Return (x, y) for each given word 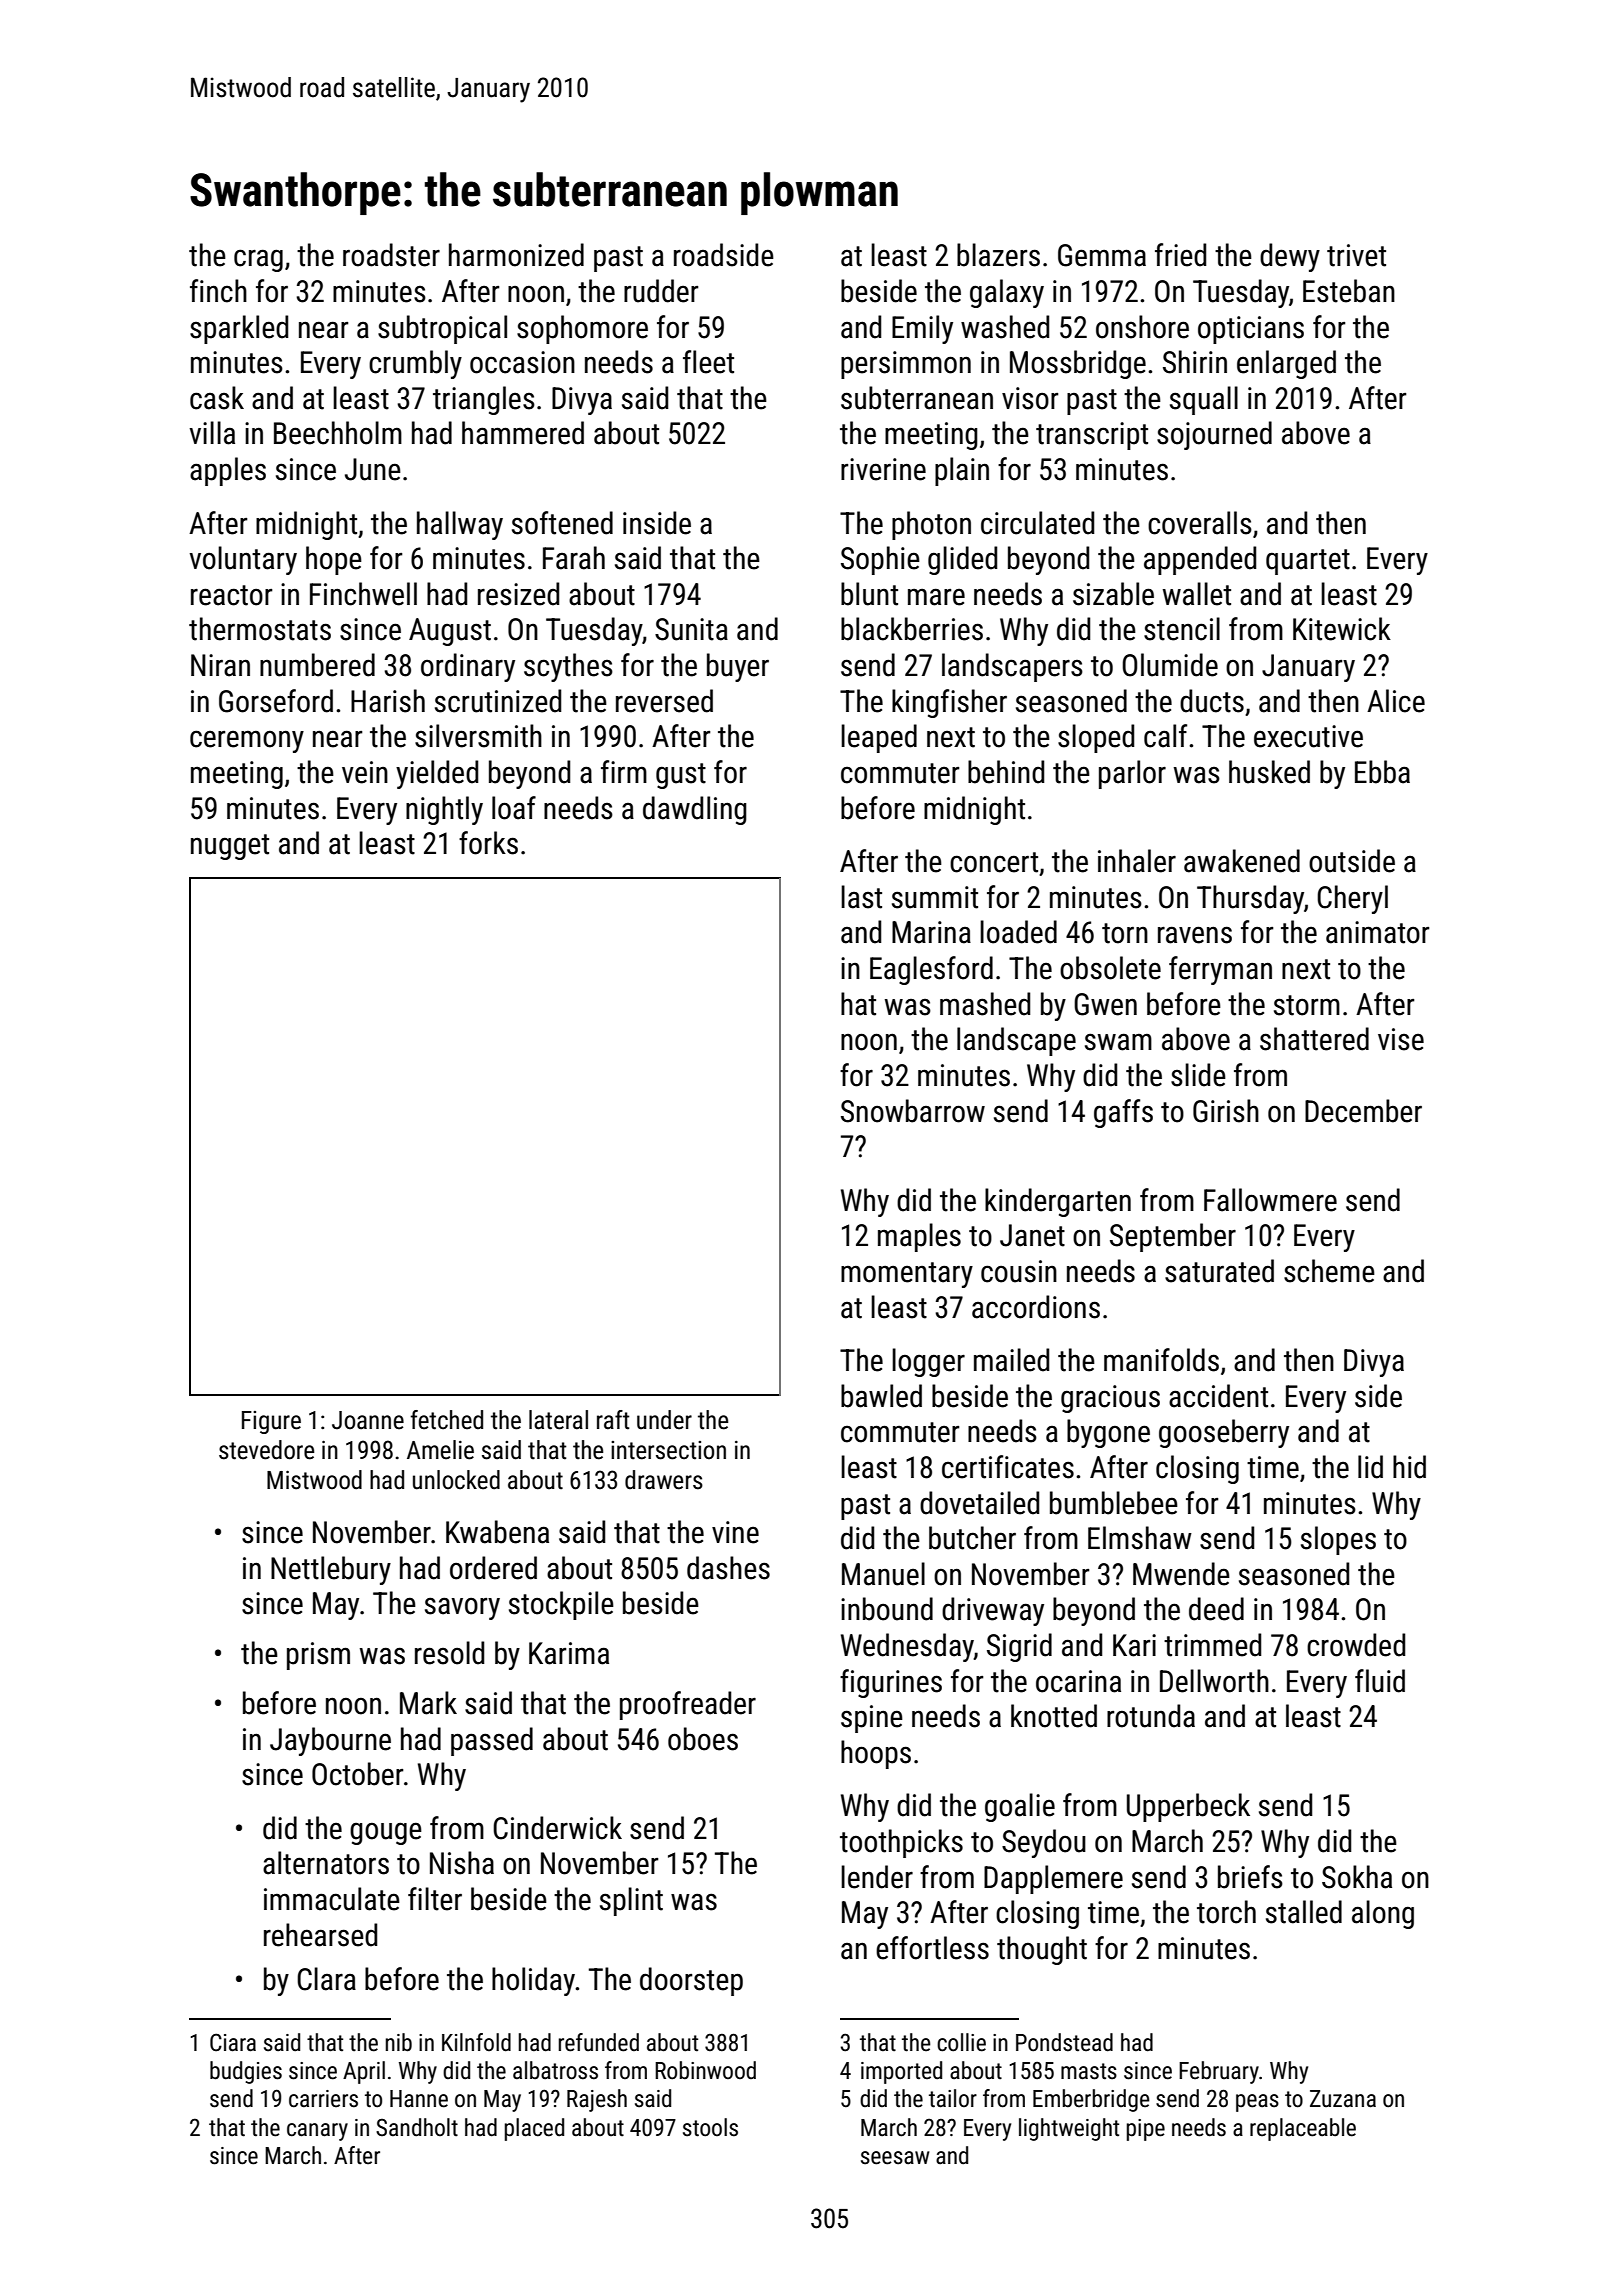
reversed (664, 701)
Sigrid (1019, 1647)
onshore (1142, 327)
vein (365, 772)
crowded (1356, 1645)
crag (258, 260)
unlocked (456, 1480)
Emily (922, 329)
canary (317, 2132)
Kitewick (1342, 629)
